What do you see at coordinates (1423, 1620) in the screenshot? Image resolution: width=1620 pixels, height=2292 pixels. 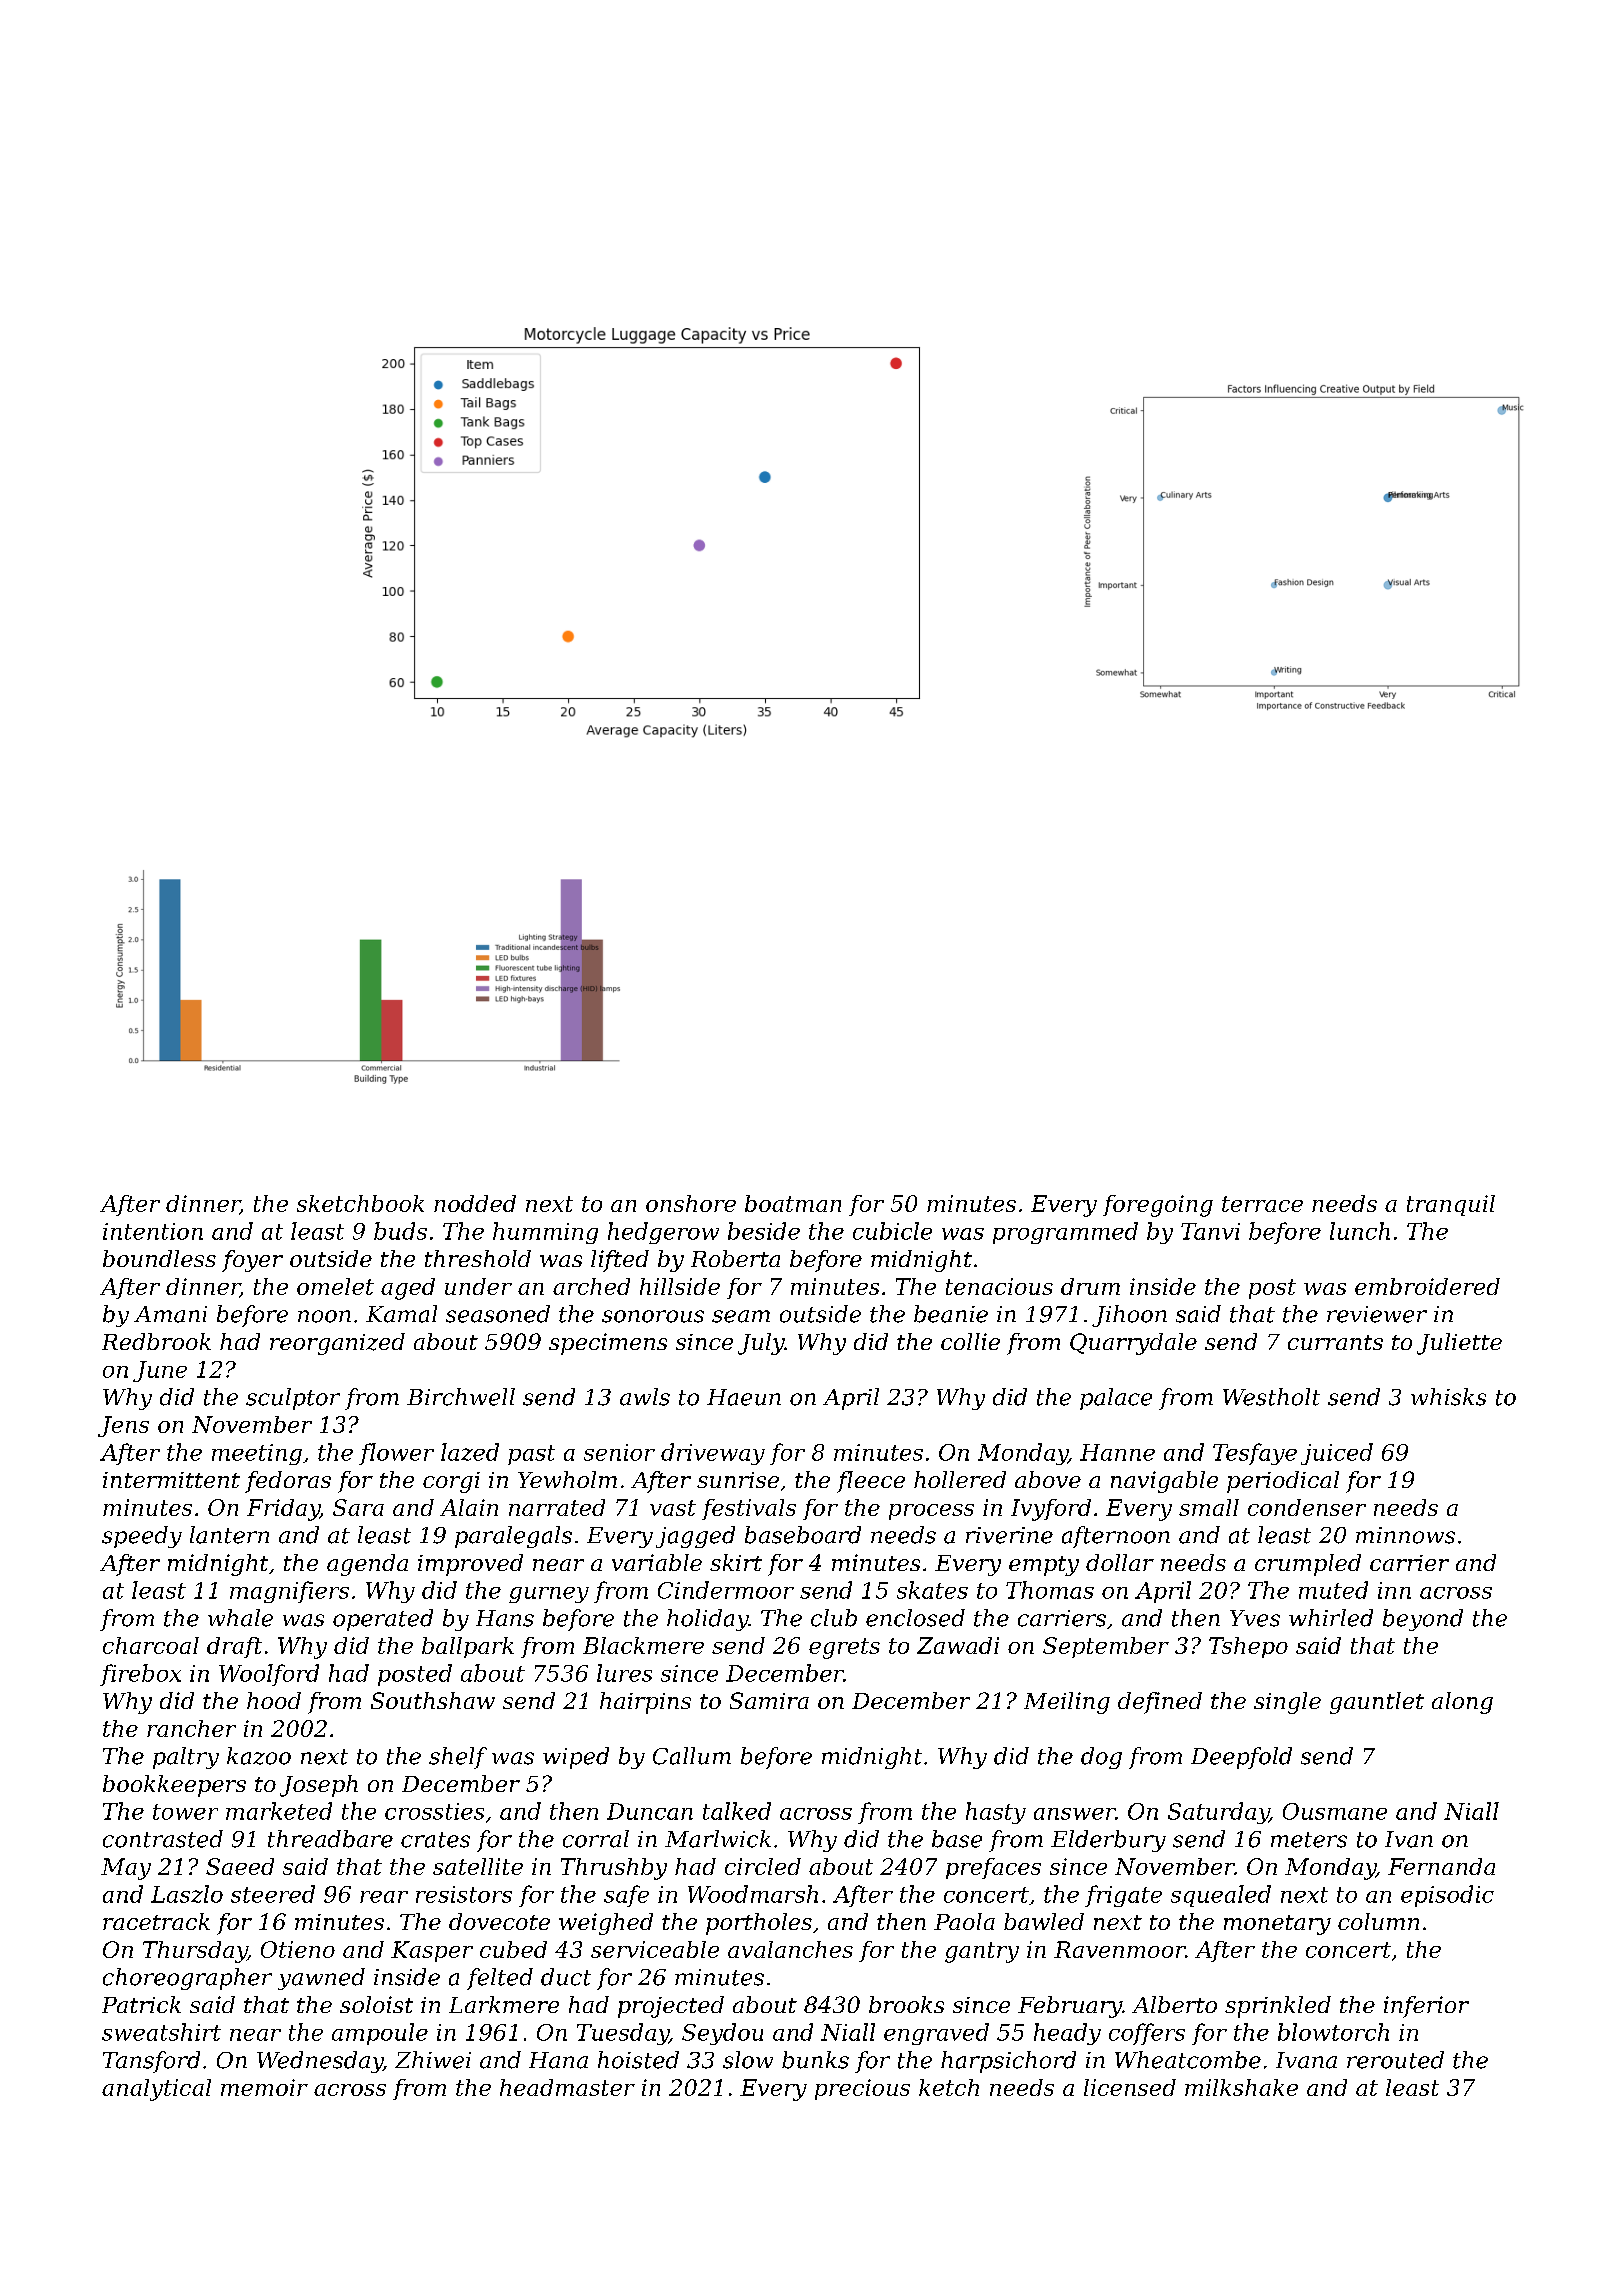 I see `beyond` at bounding box center [1423, 1620].
